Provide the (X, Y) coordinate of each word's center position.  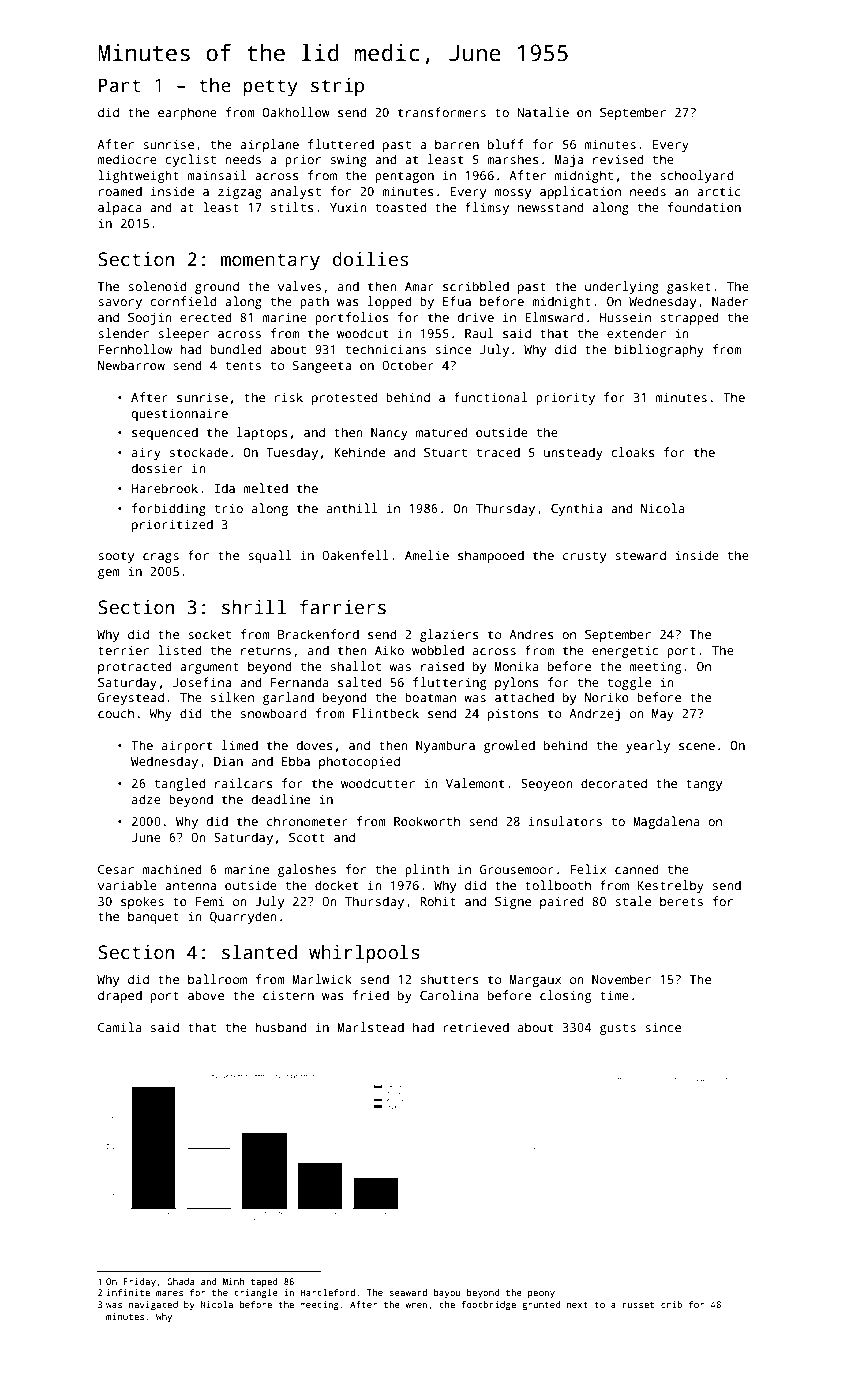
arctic (719, 191)
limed (240, 745)
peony (541, 1294)
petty (270, 88)
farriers (343, 607)
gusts (618, 1029)
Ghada (180, 1281)
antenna (190, 886)
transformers (442, 112)
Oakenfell (355, 555)
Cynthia (576, 509)
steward (640, 555)
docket (336, 885)
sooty (116, 557)
